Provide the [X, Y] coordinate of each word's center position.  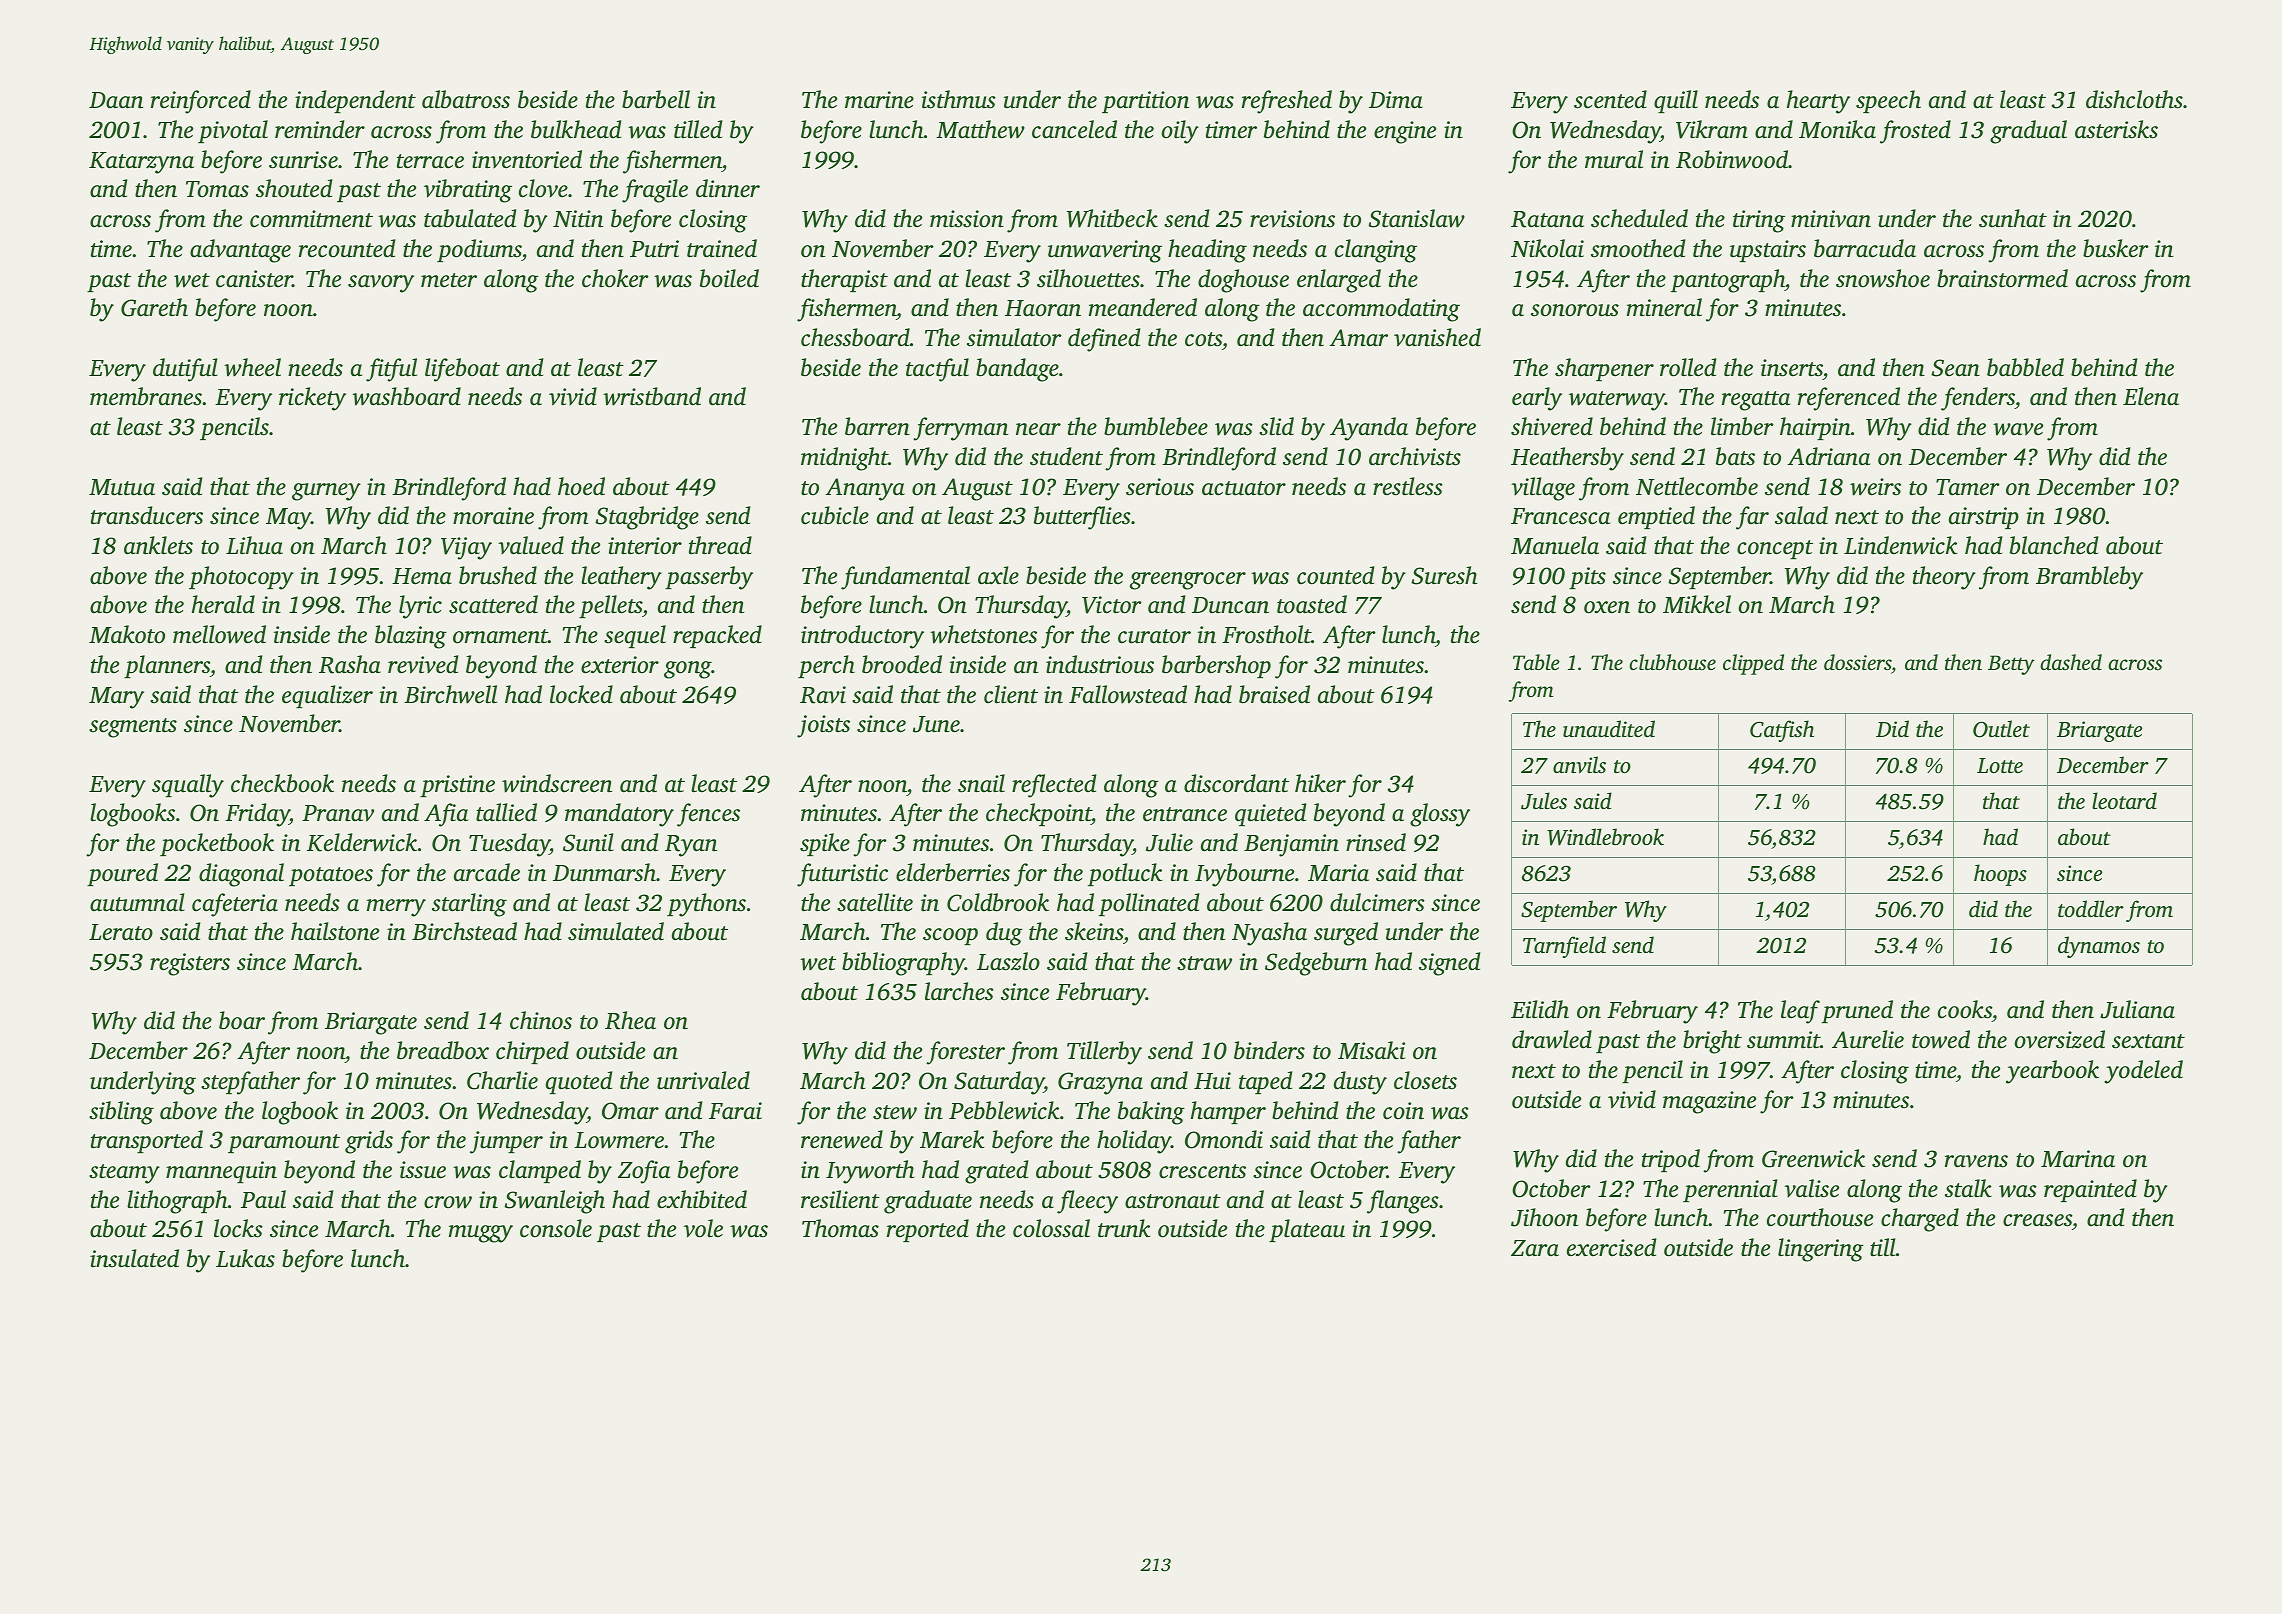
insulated [134, 1258]
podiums [479, 250]
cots [1203, 339]
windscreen [557, 783]
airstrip [1984, 518]
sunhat [2013, 218]
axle [998, 575]
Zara [1535, 1248]
